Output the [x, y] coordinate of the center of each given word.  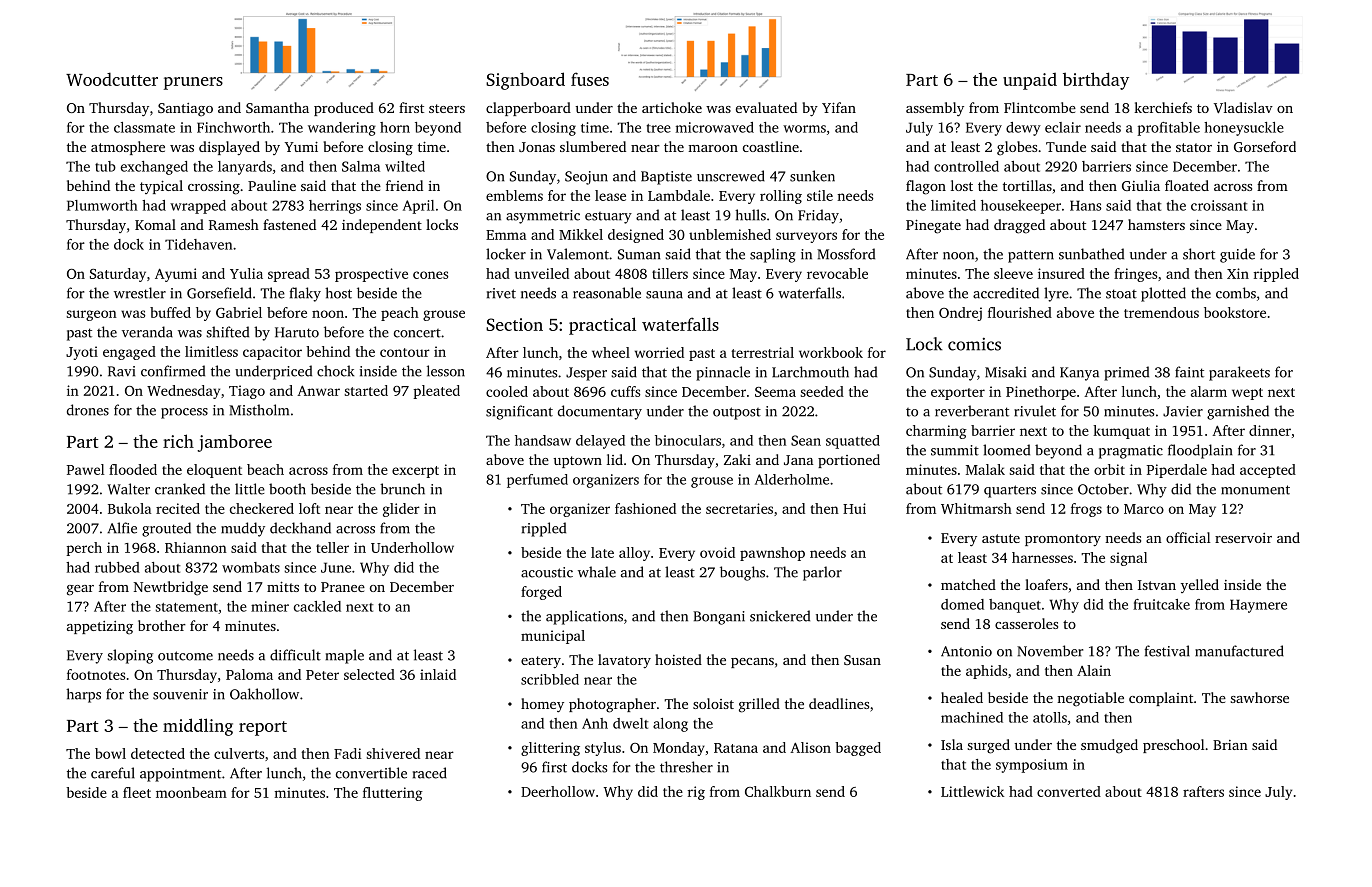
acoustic [547, 572]
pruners [193, 83]
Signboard [525, 81]
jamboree [234, 443]
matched [968, 584]
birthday [1096, 81]
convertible [371, 773]
